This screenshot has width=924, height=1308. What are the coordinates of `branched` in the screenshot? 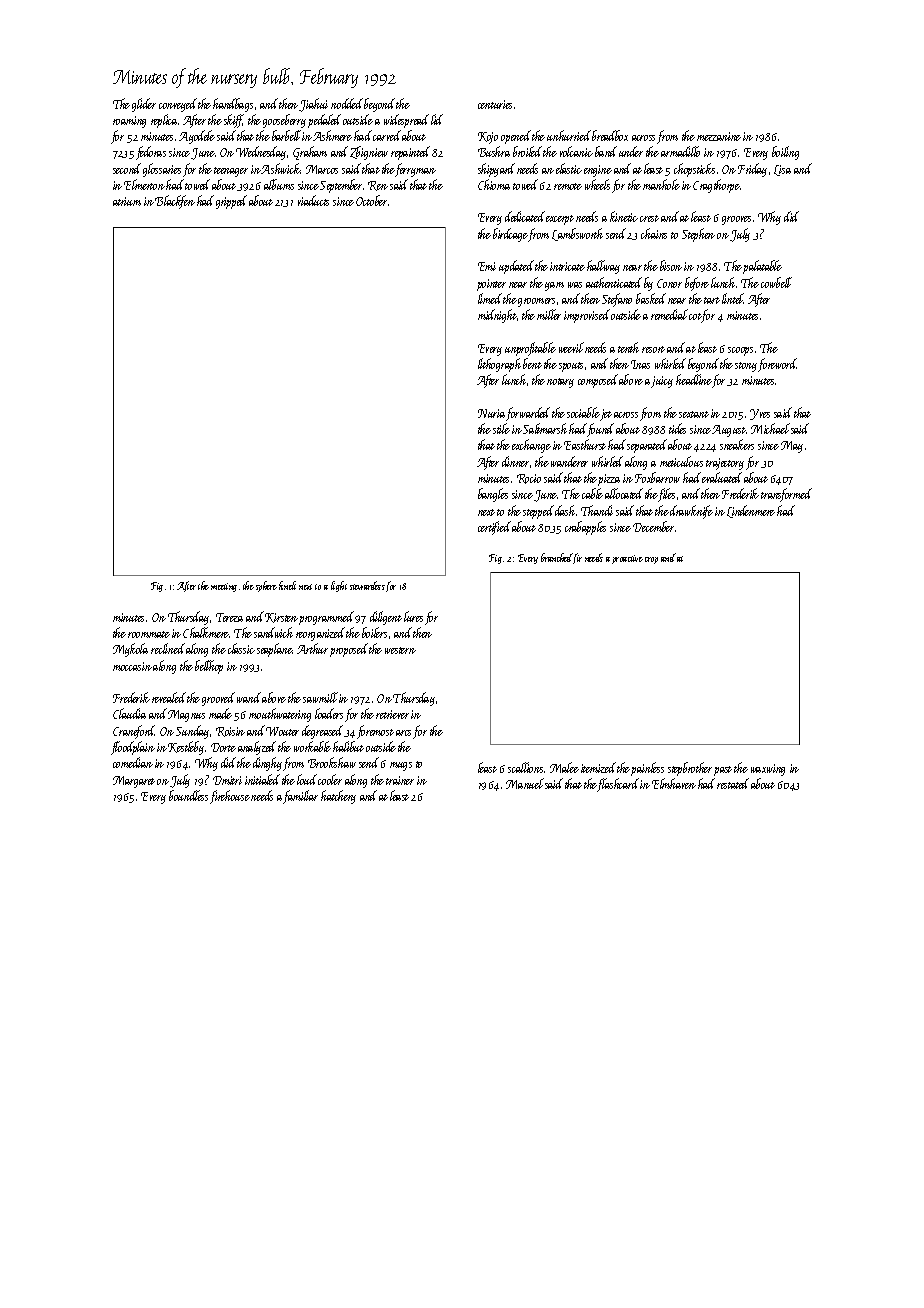 It's located at (557, 558).
